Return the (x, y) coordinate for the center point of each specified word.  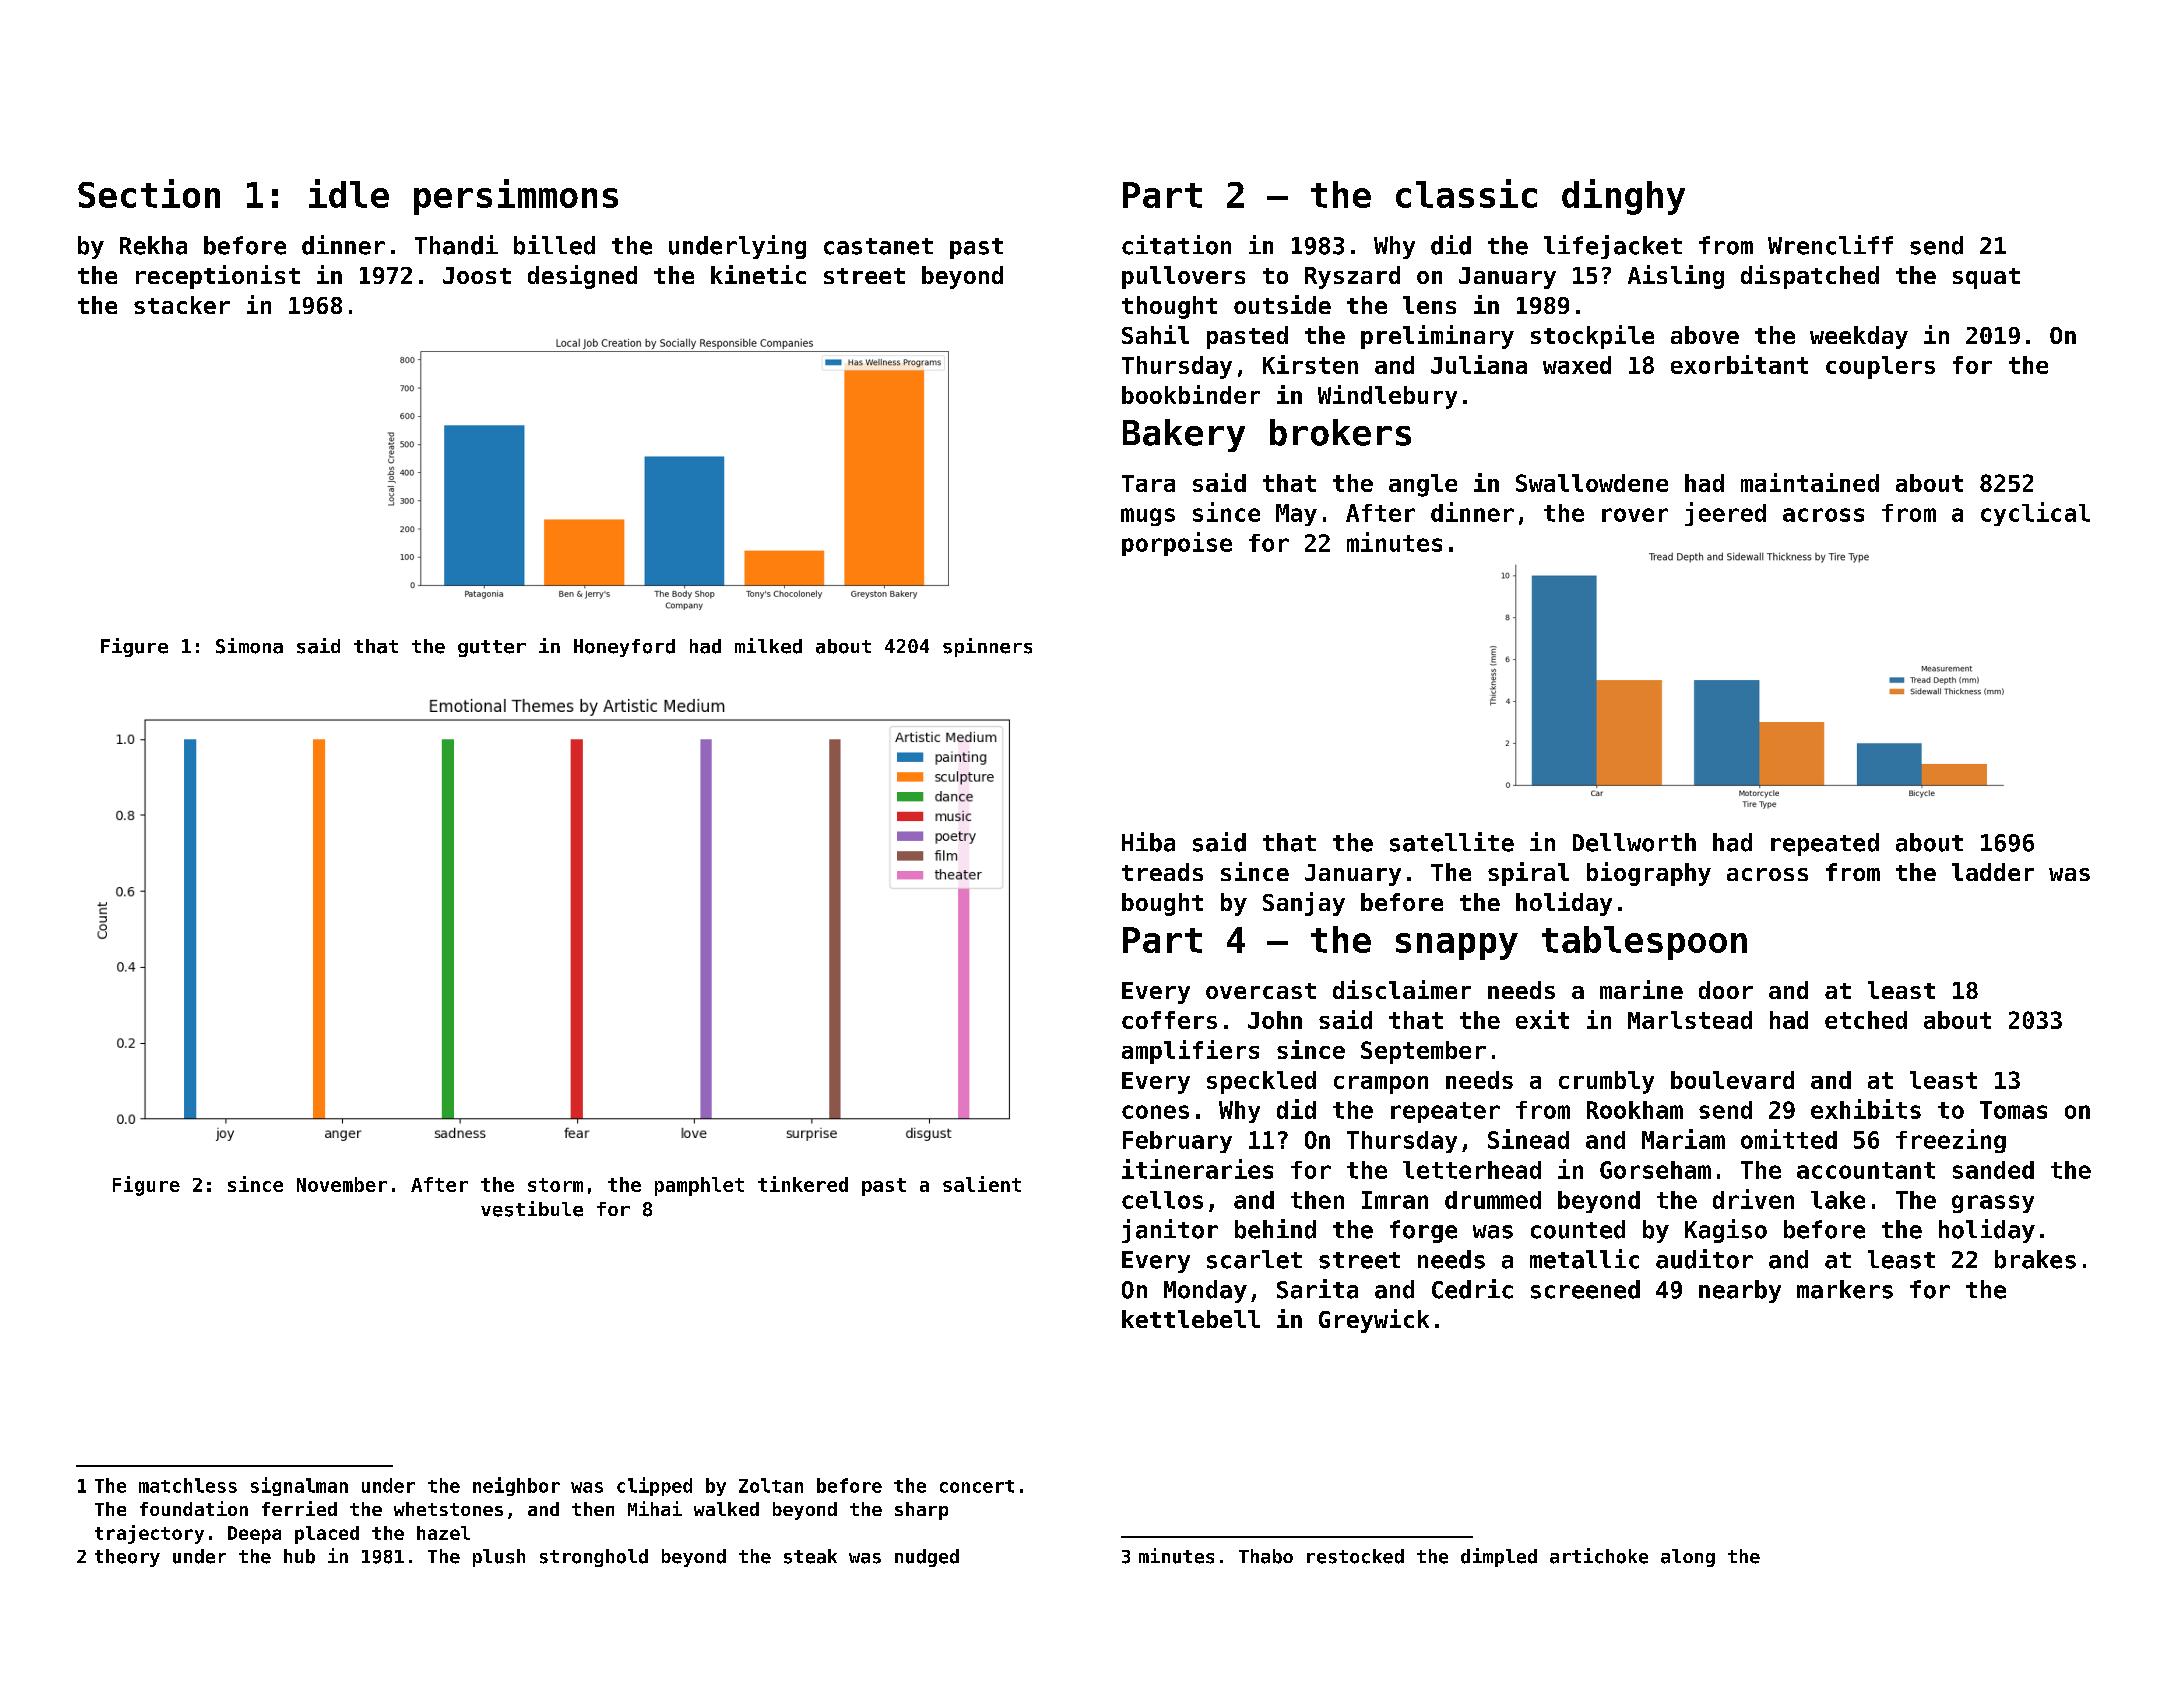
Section (149, 193)
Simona (249, 646)
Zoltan (771, 1485)
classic (1466, 193)
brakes (2035, 1259)
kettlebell (1191, 1319)
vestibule (532, 1209)
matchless (188, 1485)
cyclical (2035, 514)
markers (1845, 1289)
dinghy (1623, 197)
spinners (987, 647)
